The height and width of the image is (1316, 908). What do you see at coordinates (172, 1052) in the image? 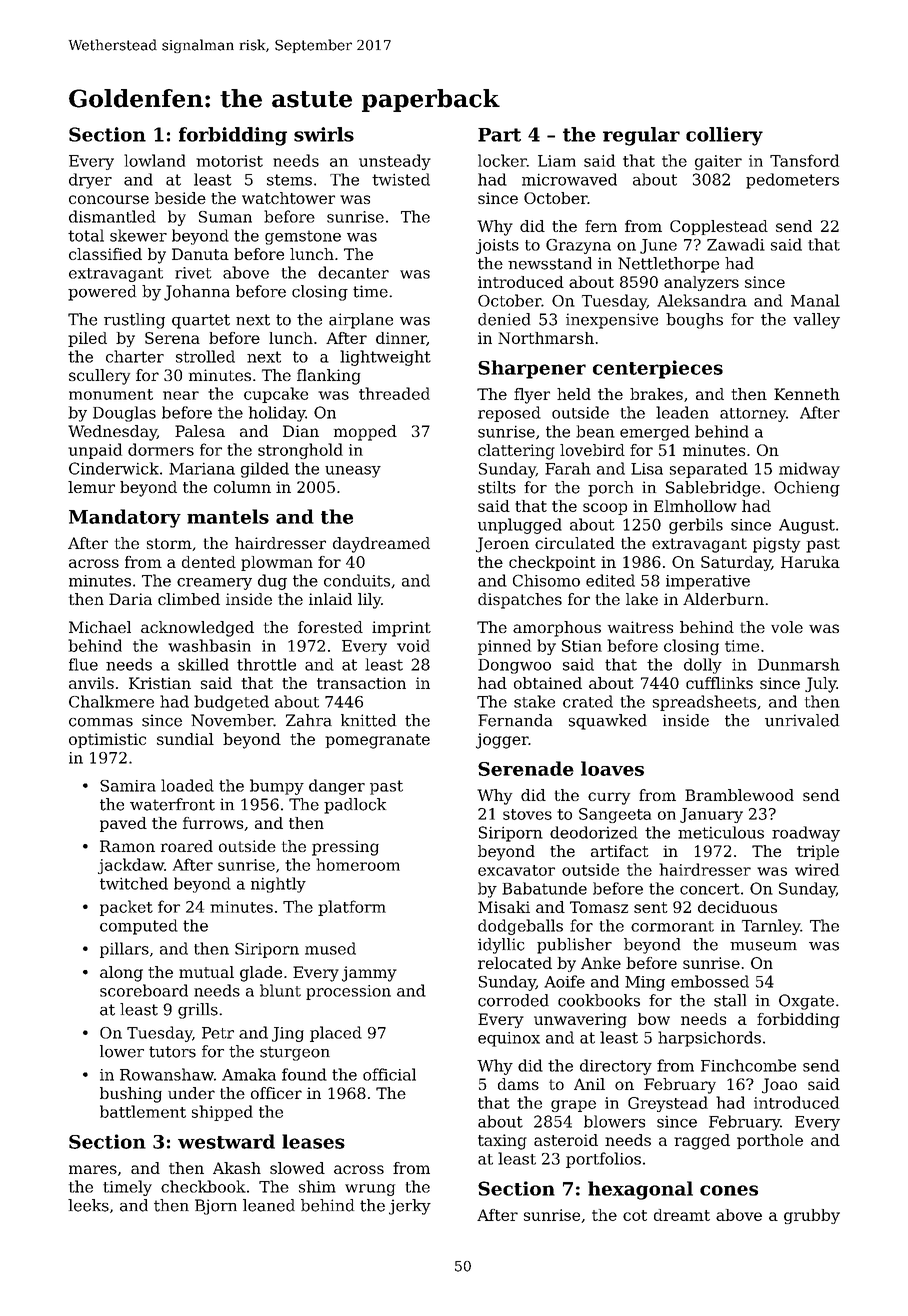
I see `tutors` at bounding box center [172, 1052].
